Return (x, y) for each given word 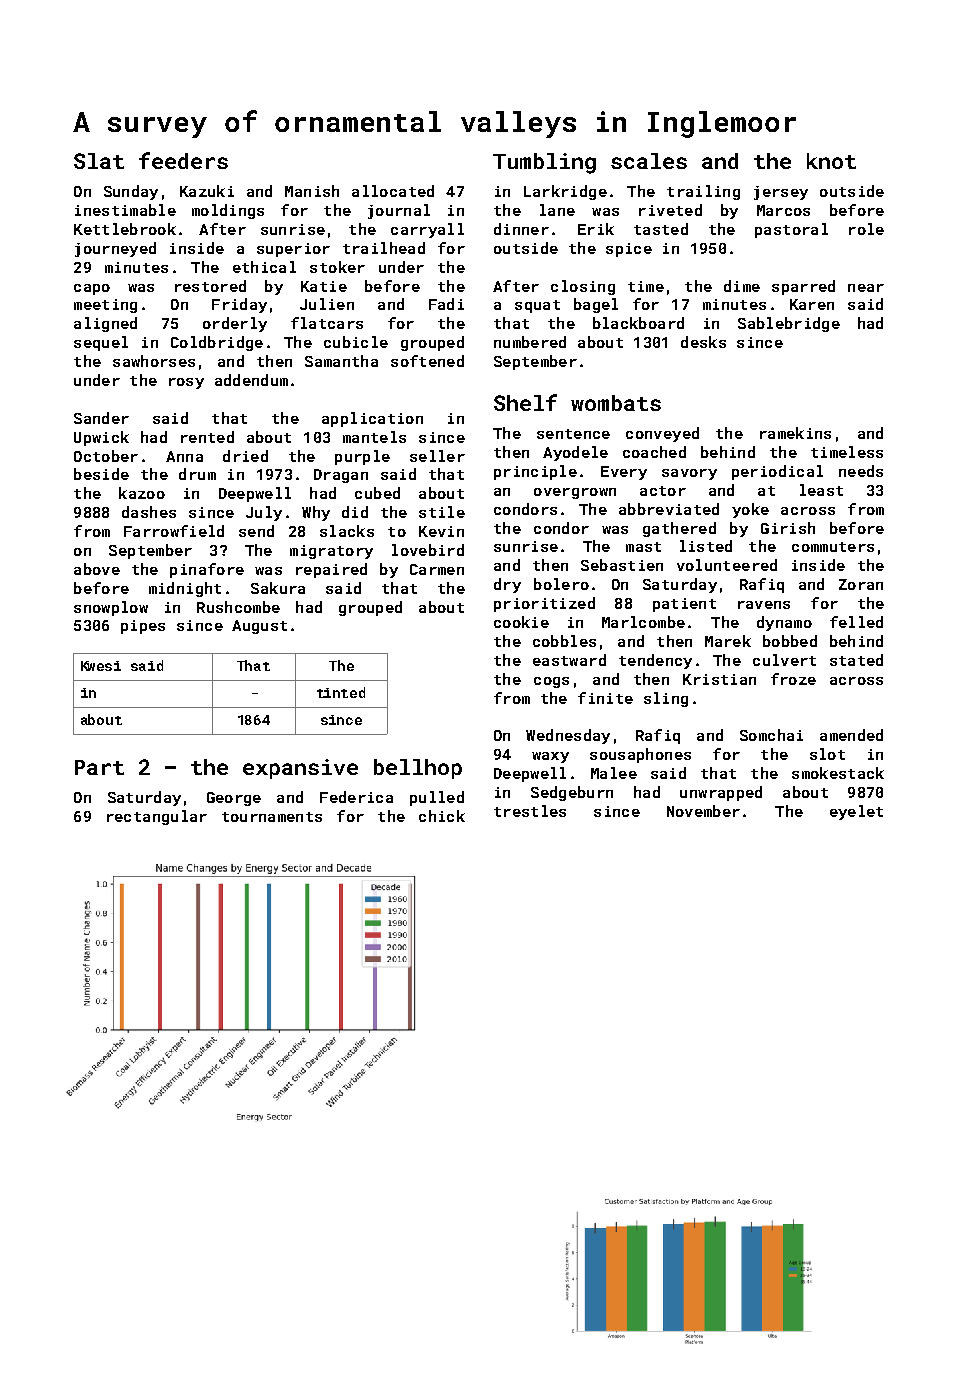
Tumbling (544, 163)
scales (649, 161)
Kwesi (101, 666)
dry (507, 585)
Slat (99, 161)
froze (793, 679)
